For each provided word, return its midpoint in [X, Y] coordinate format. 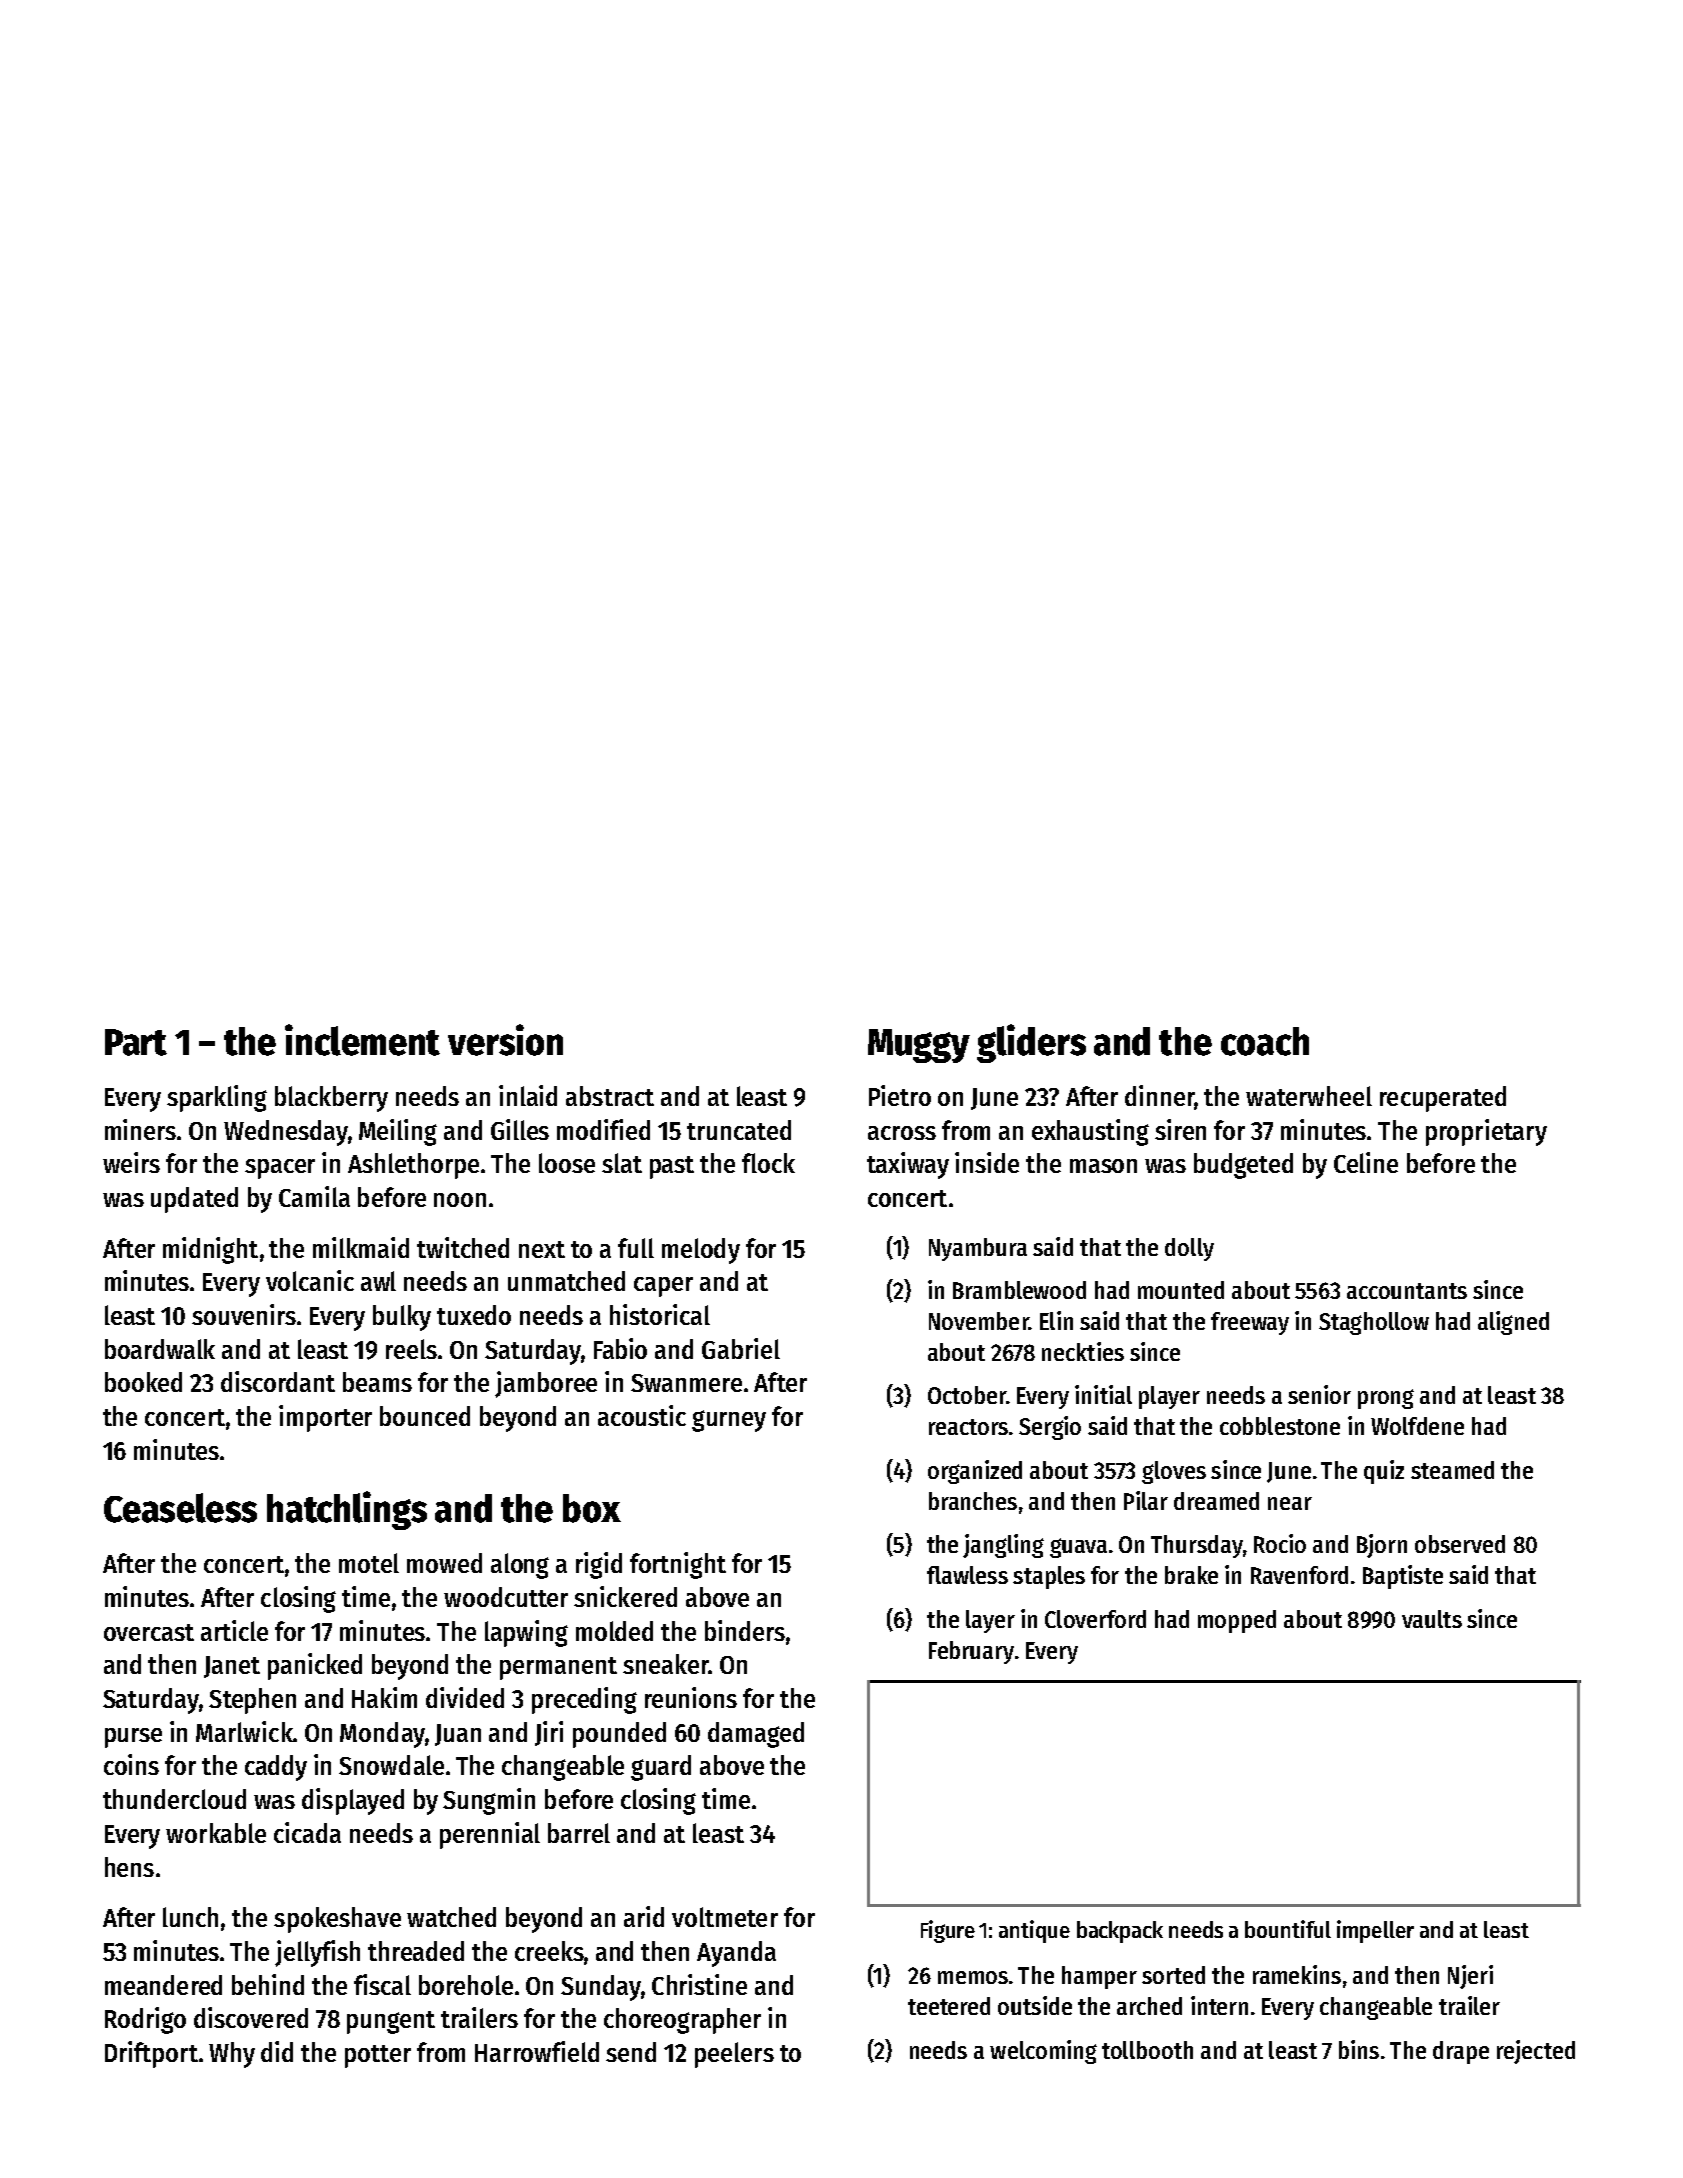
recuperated [1443, 1099]
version [505, 1040]
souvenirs [244, 1314]
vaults [1432, 1619]
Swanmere [686, 1383]
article [234, 1630]
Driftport [151, 2054]
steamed [1452, 1470]
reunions [691, 1697]
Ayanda [736, 1954]
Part [136, 1042]
